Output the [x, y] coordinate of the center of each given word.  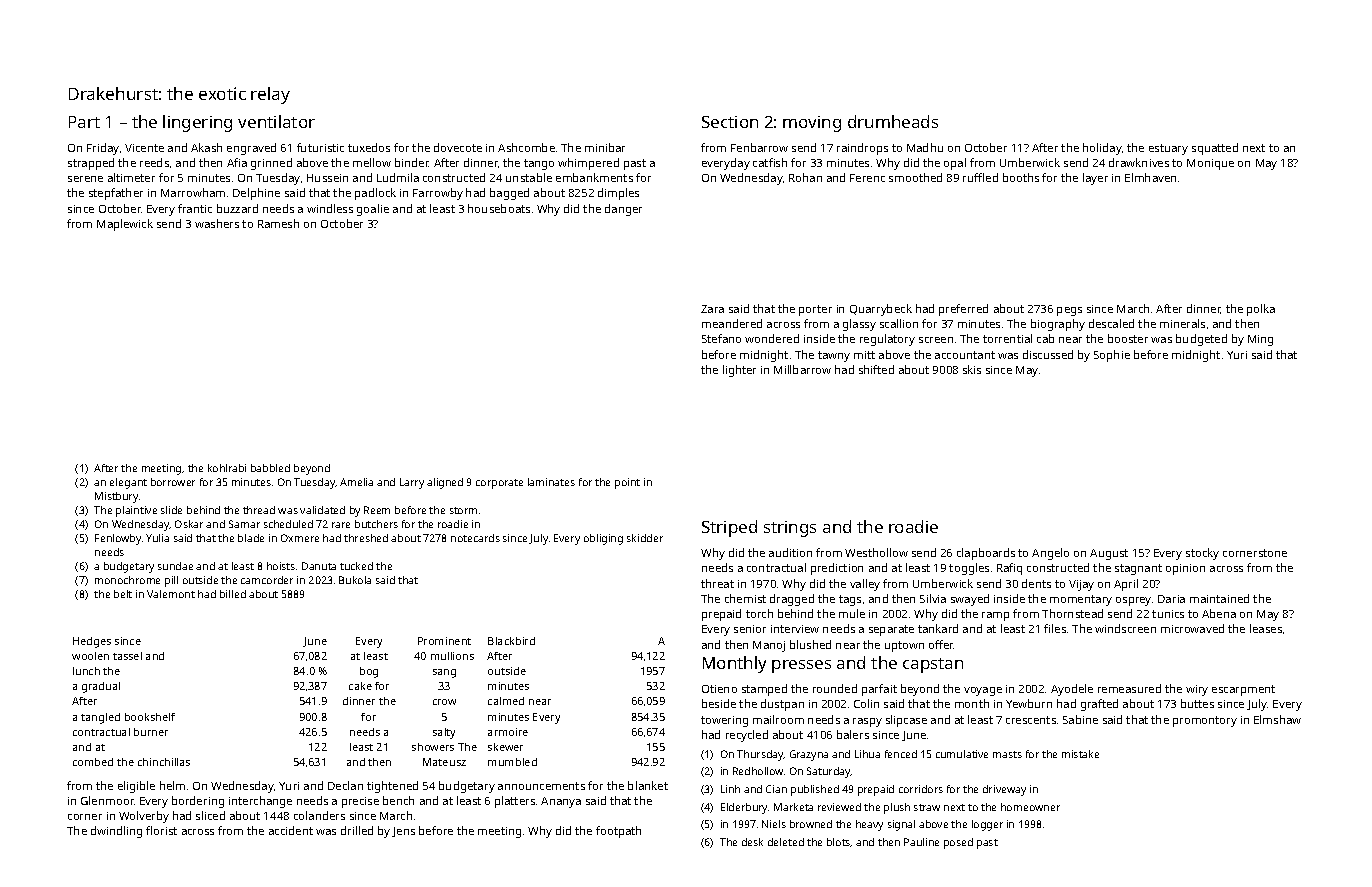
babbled [270, 468]
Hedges [92, 642]
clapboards [986, 554]
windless [330, 208]
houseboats [499, 208]
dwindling [116, 832]
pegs [1069, 311]
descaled [1111, 323]
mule [852, 613]
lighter [739, 371]
